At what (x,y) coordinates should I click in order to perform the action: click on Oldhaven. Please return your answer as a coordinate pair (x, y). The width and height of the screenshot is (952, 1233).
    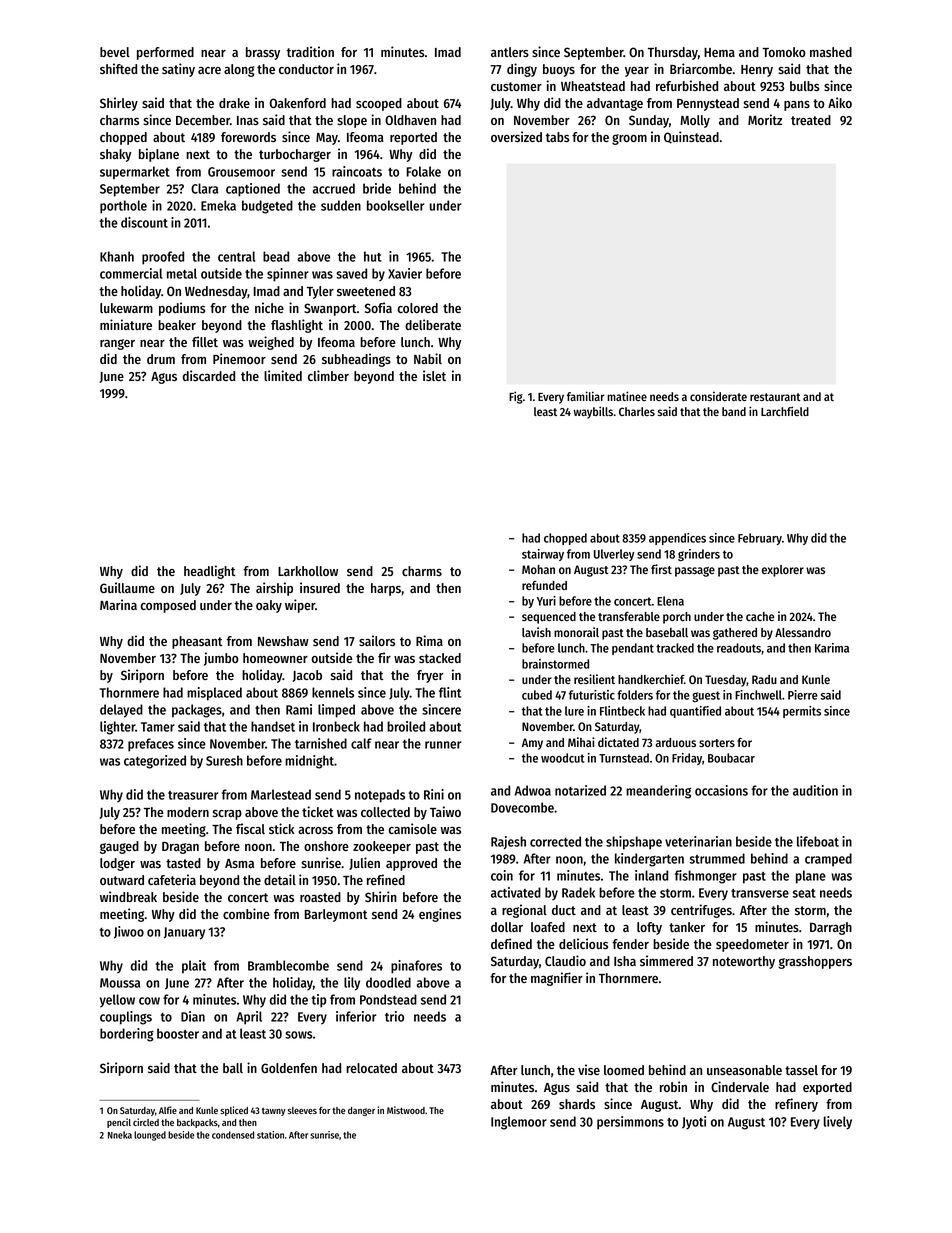
    Looking at the image, I should click on (410, 120).
